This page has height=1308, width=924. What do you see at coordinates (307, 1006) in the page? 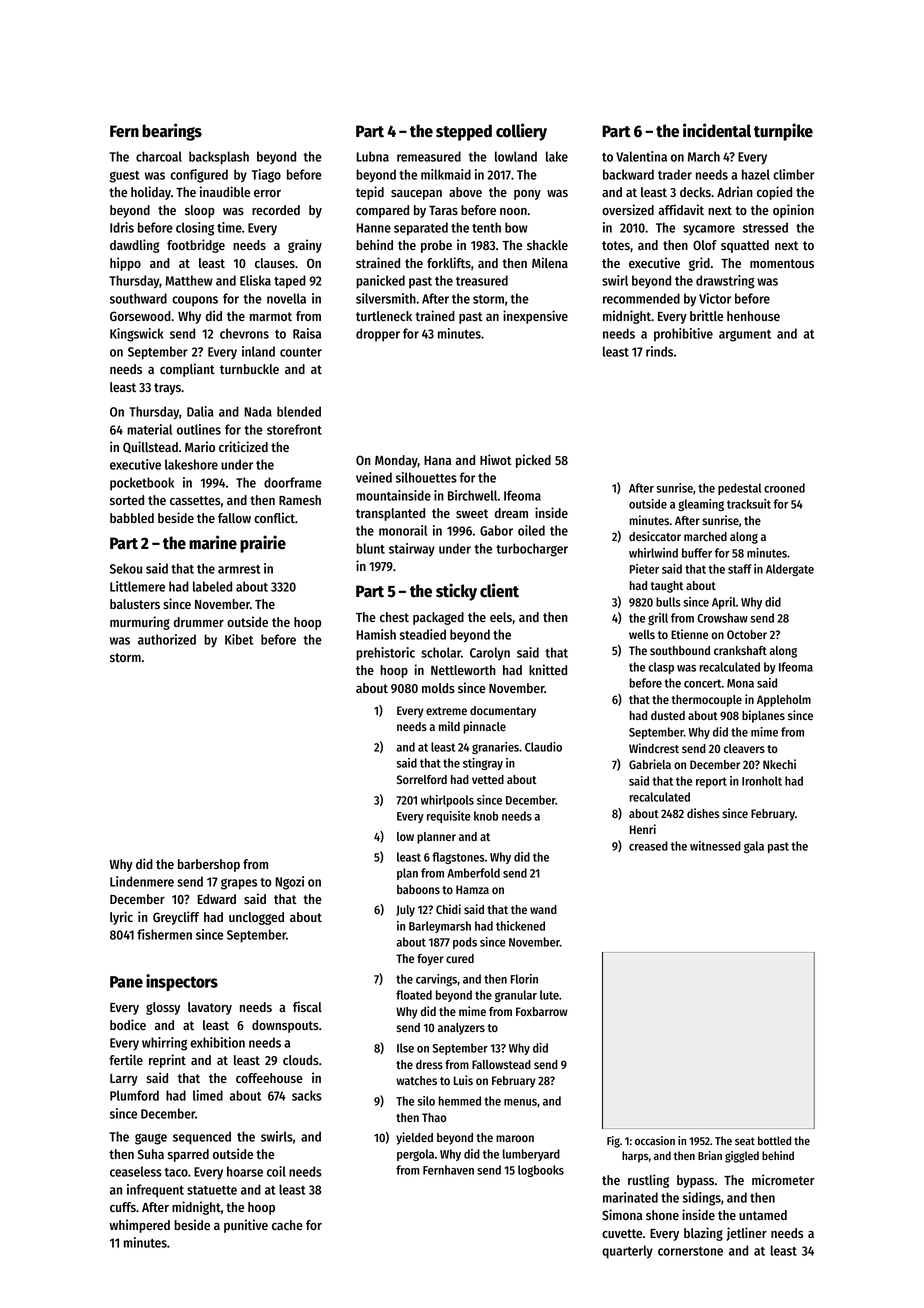
I see `fiscal` at bounding box center [307, 1006].
